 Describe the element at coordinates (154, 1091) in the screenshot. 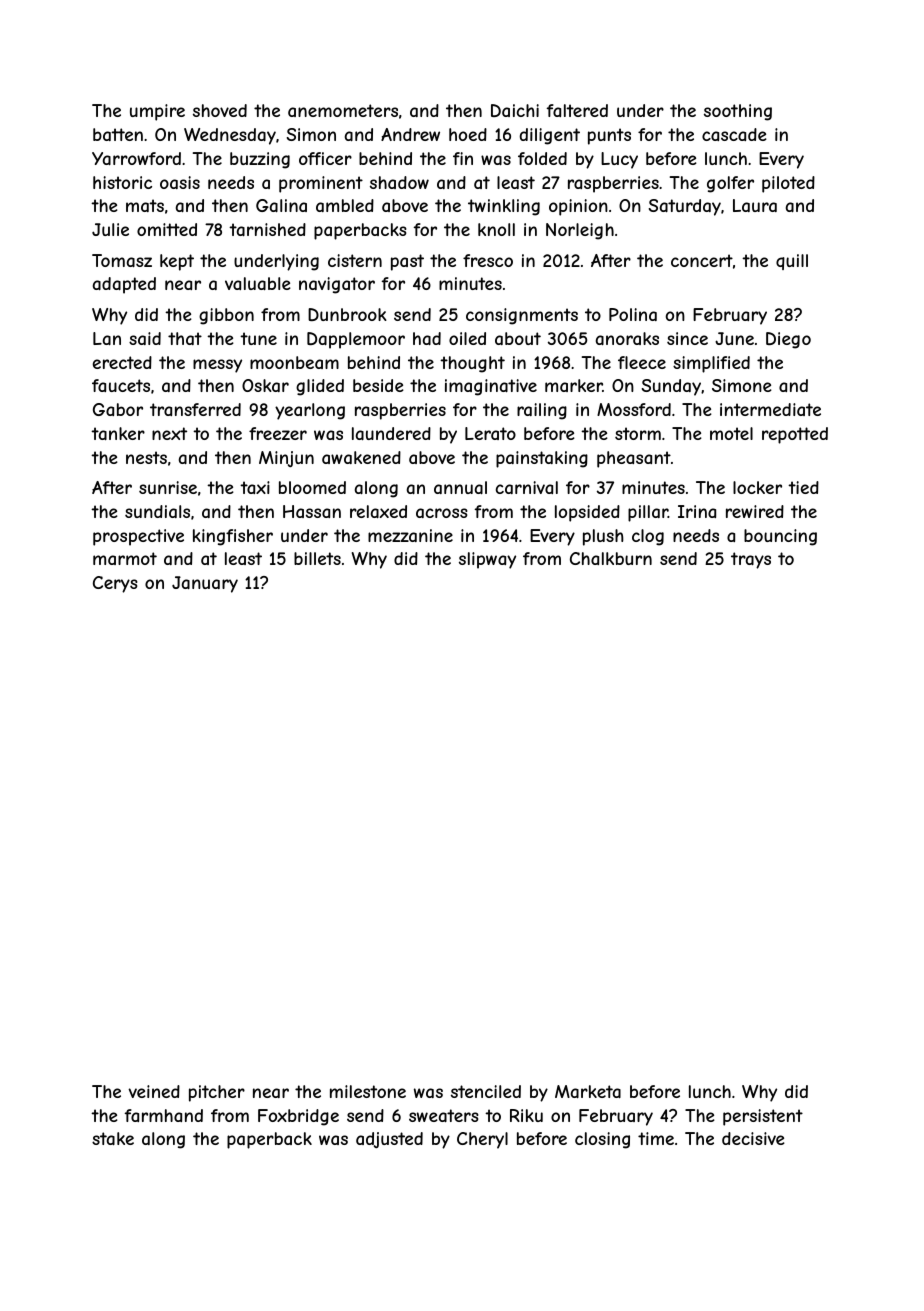

I see `veined` at that location.
